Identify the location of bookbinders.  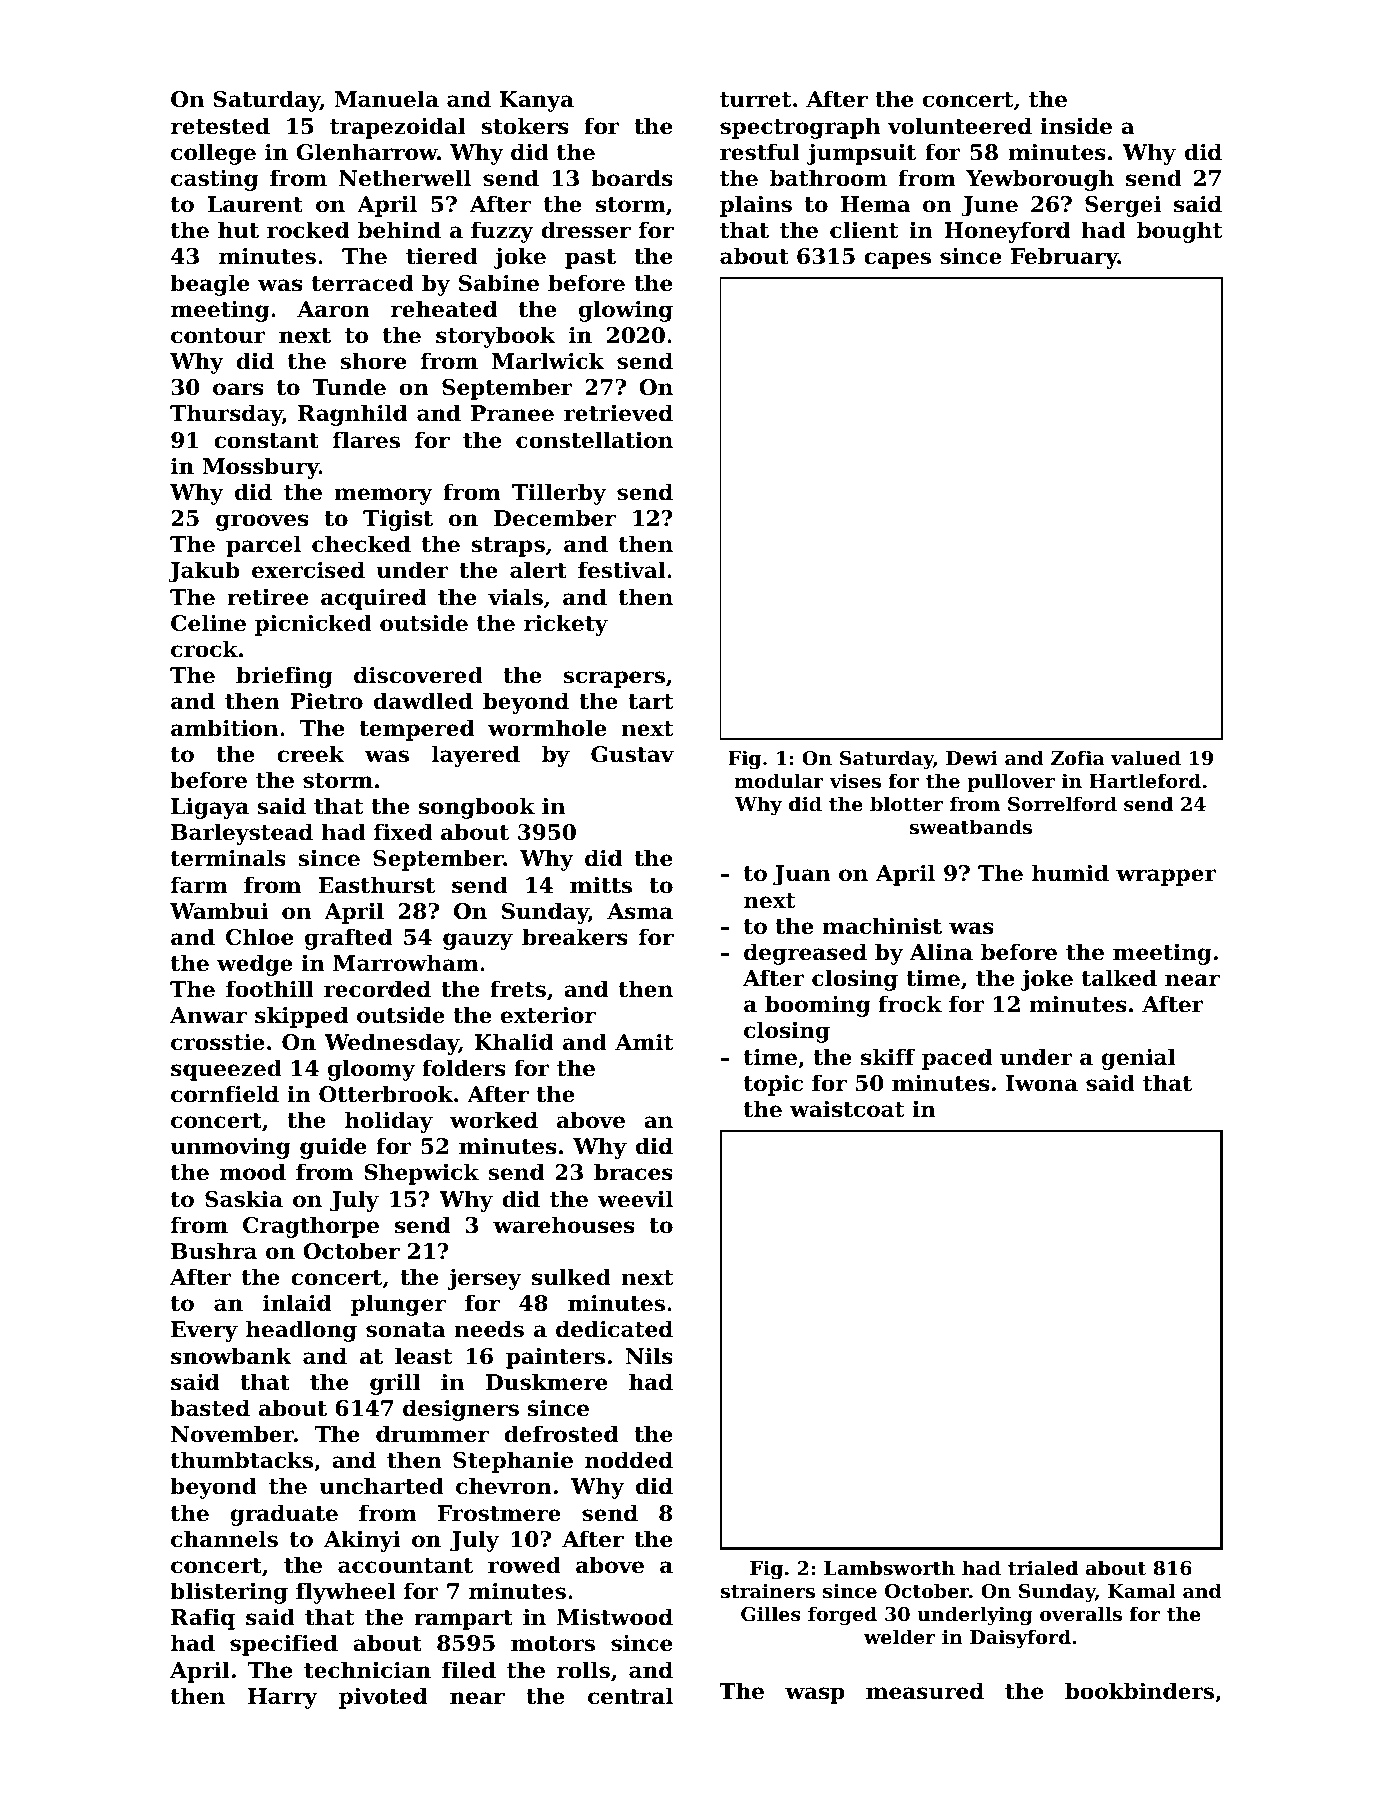
(1139, 1691).
